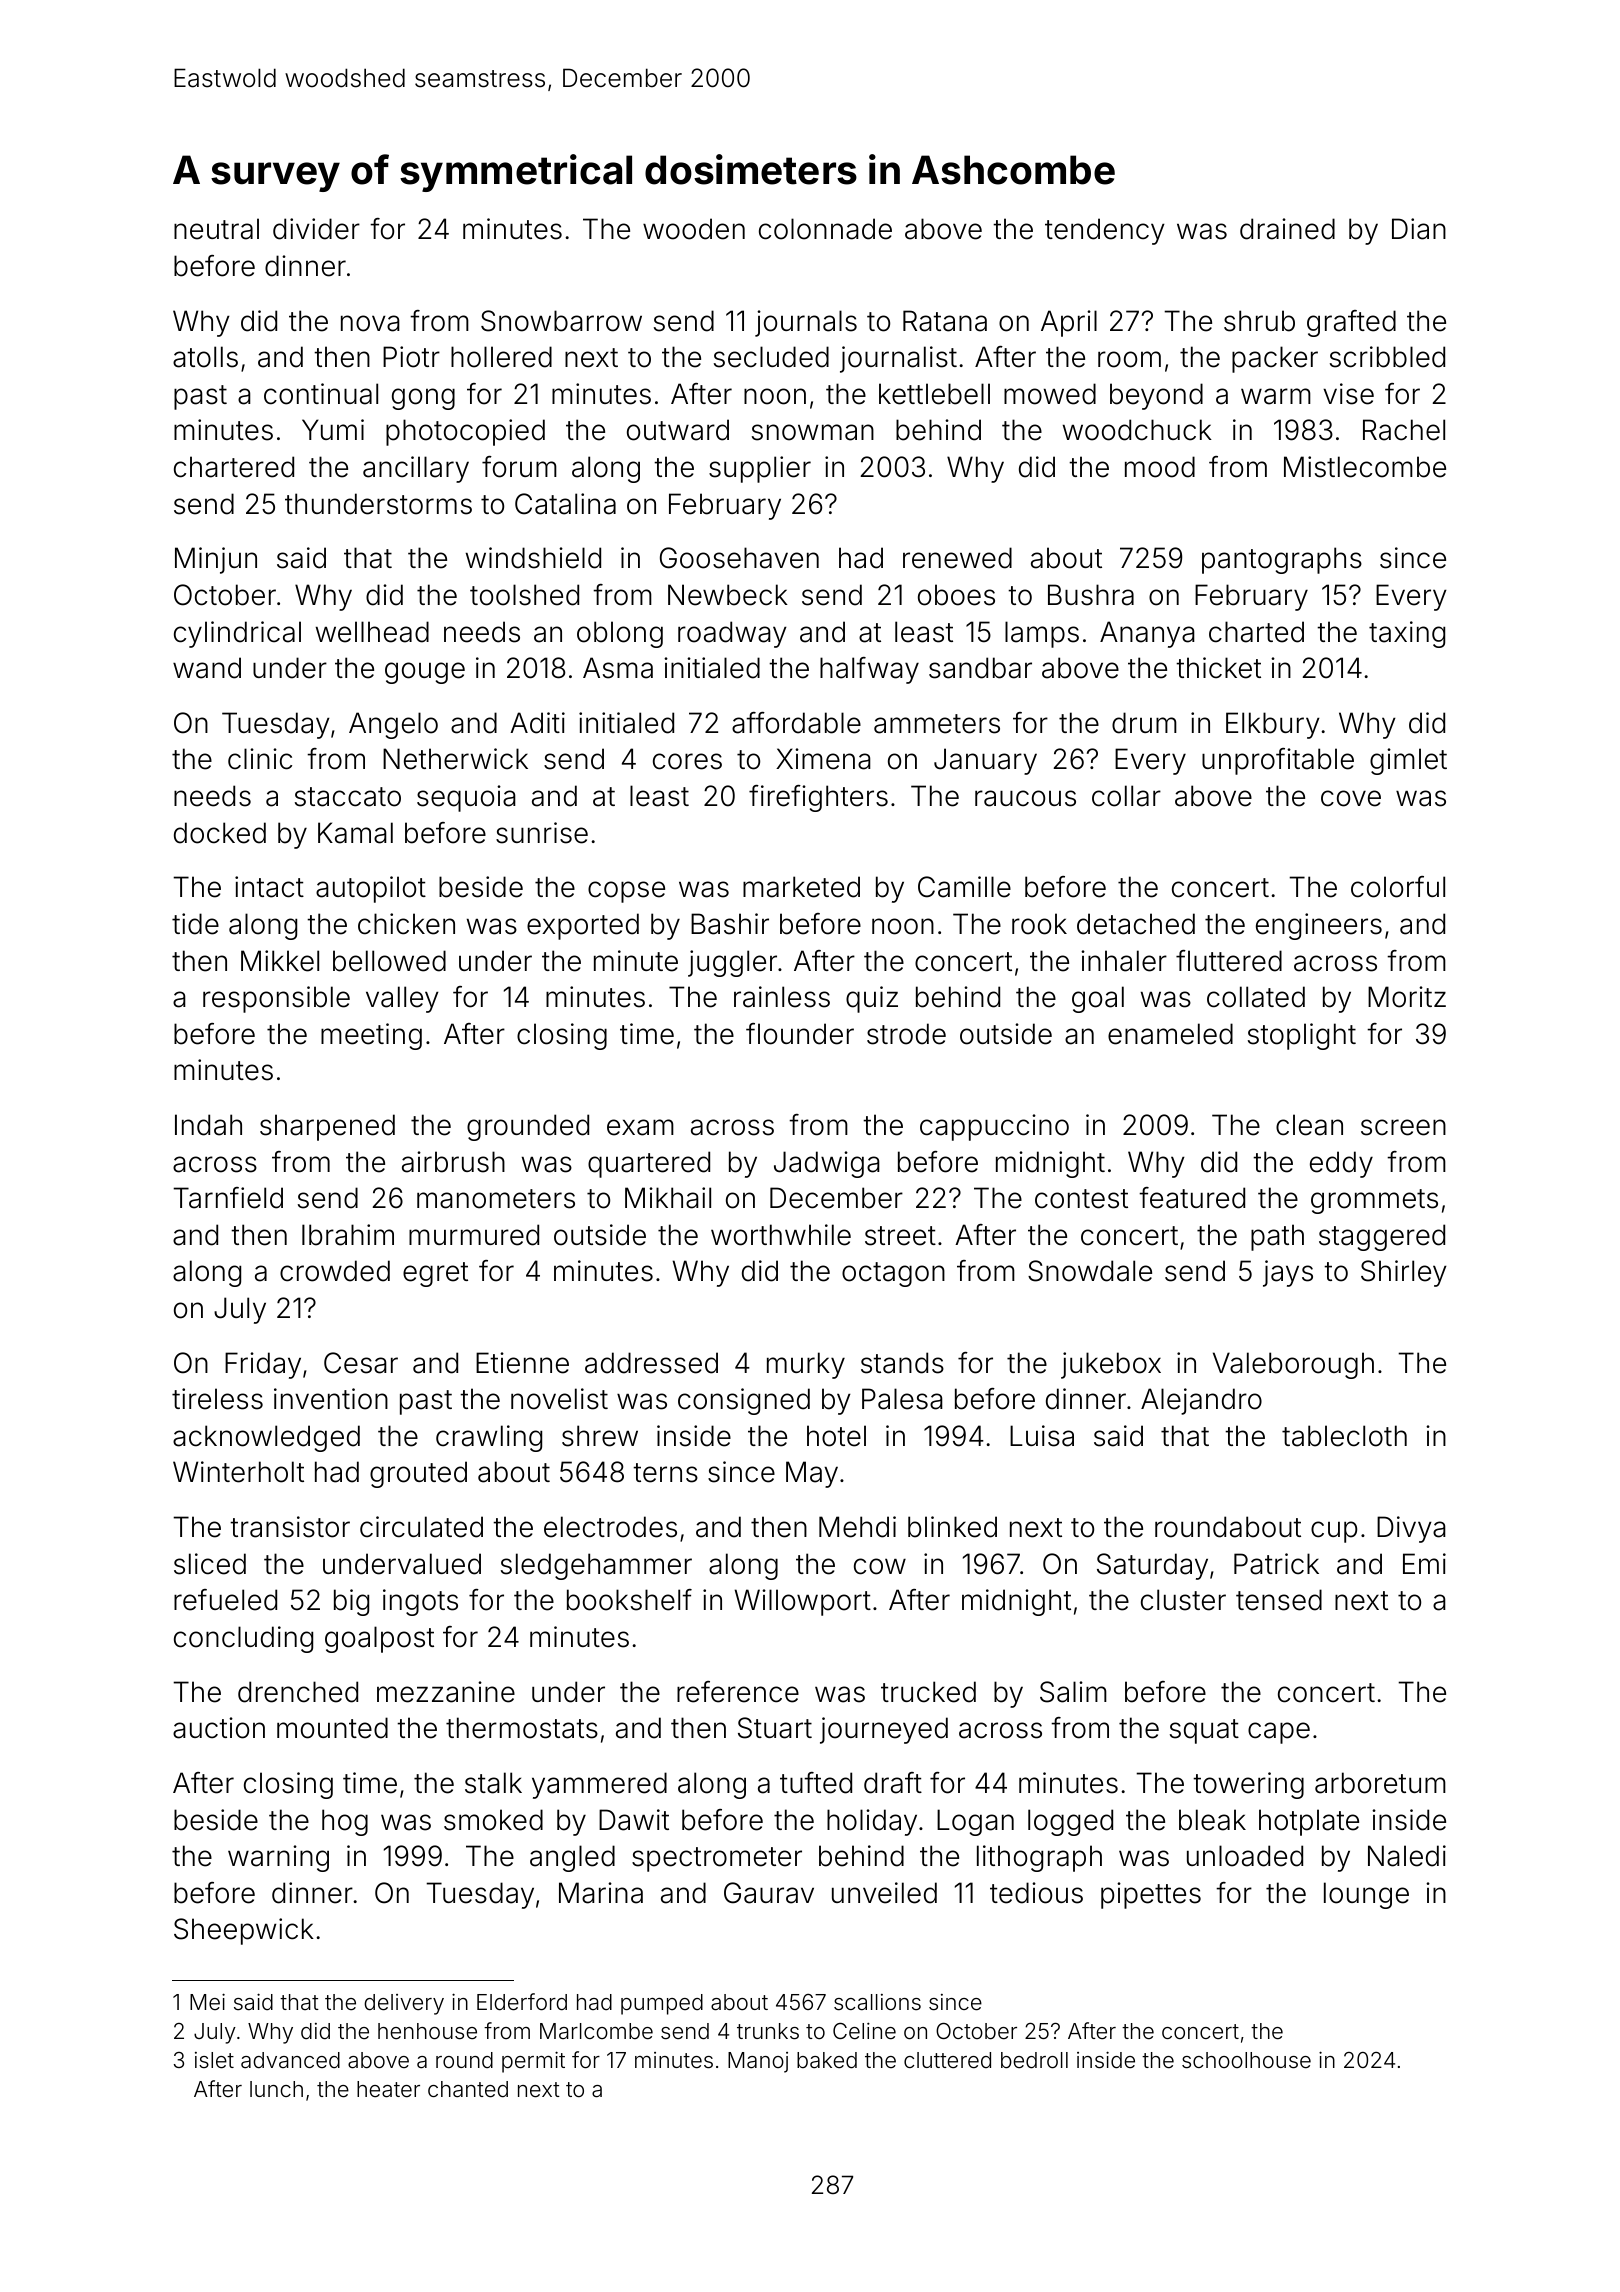 This document has width=1620, height=2292. I want to click on lunch, so click(276, 2089).
